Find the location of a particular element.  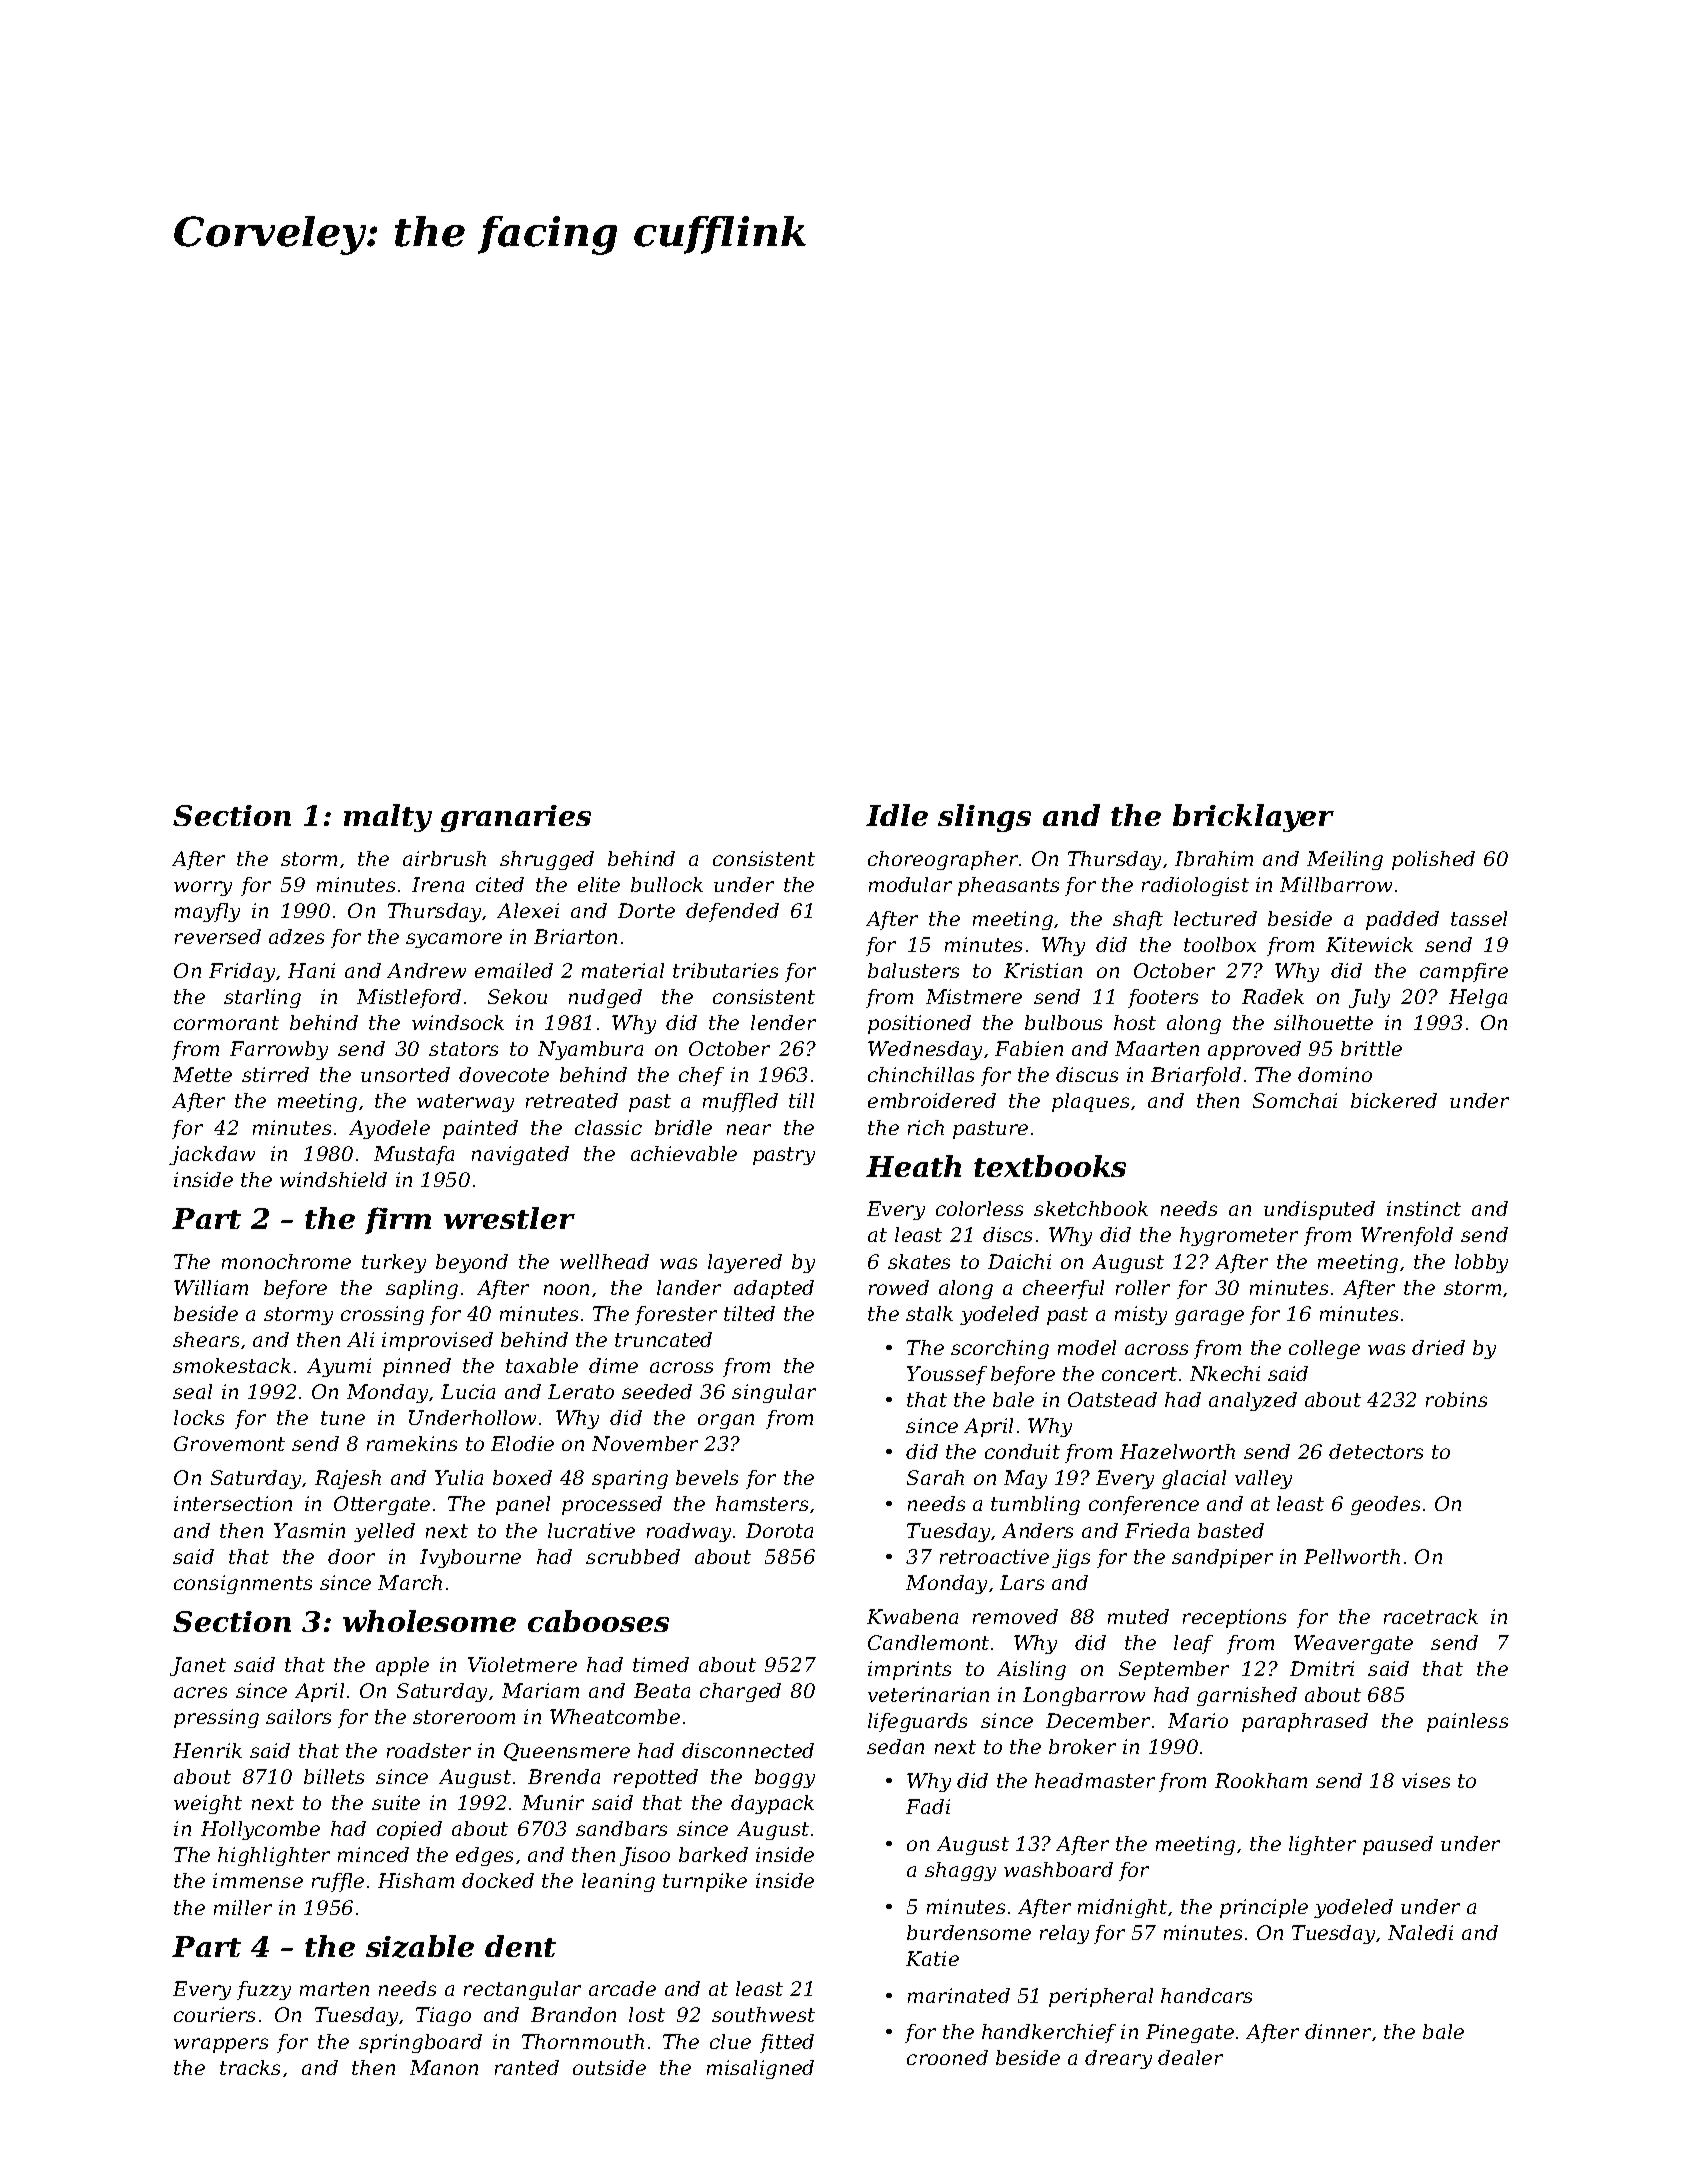

veterinarian is located at coordinates (928, 1694).
